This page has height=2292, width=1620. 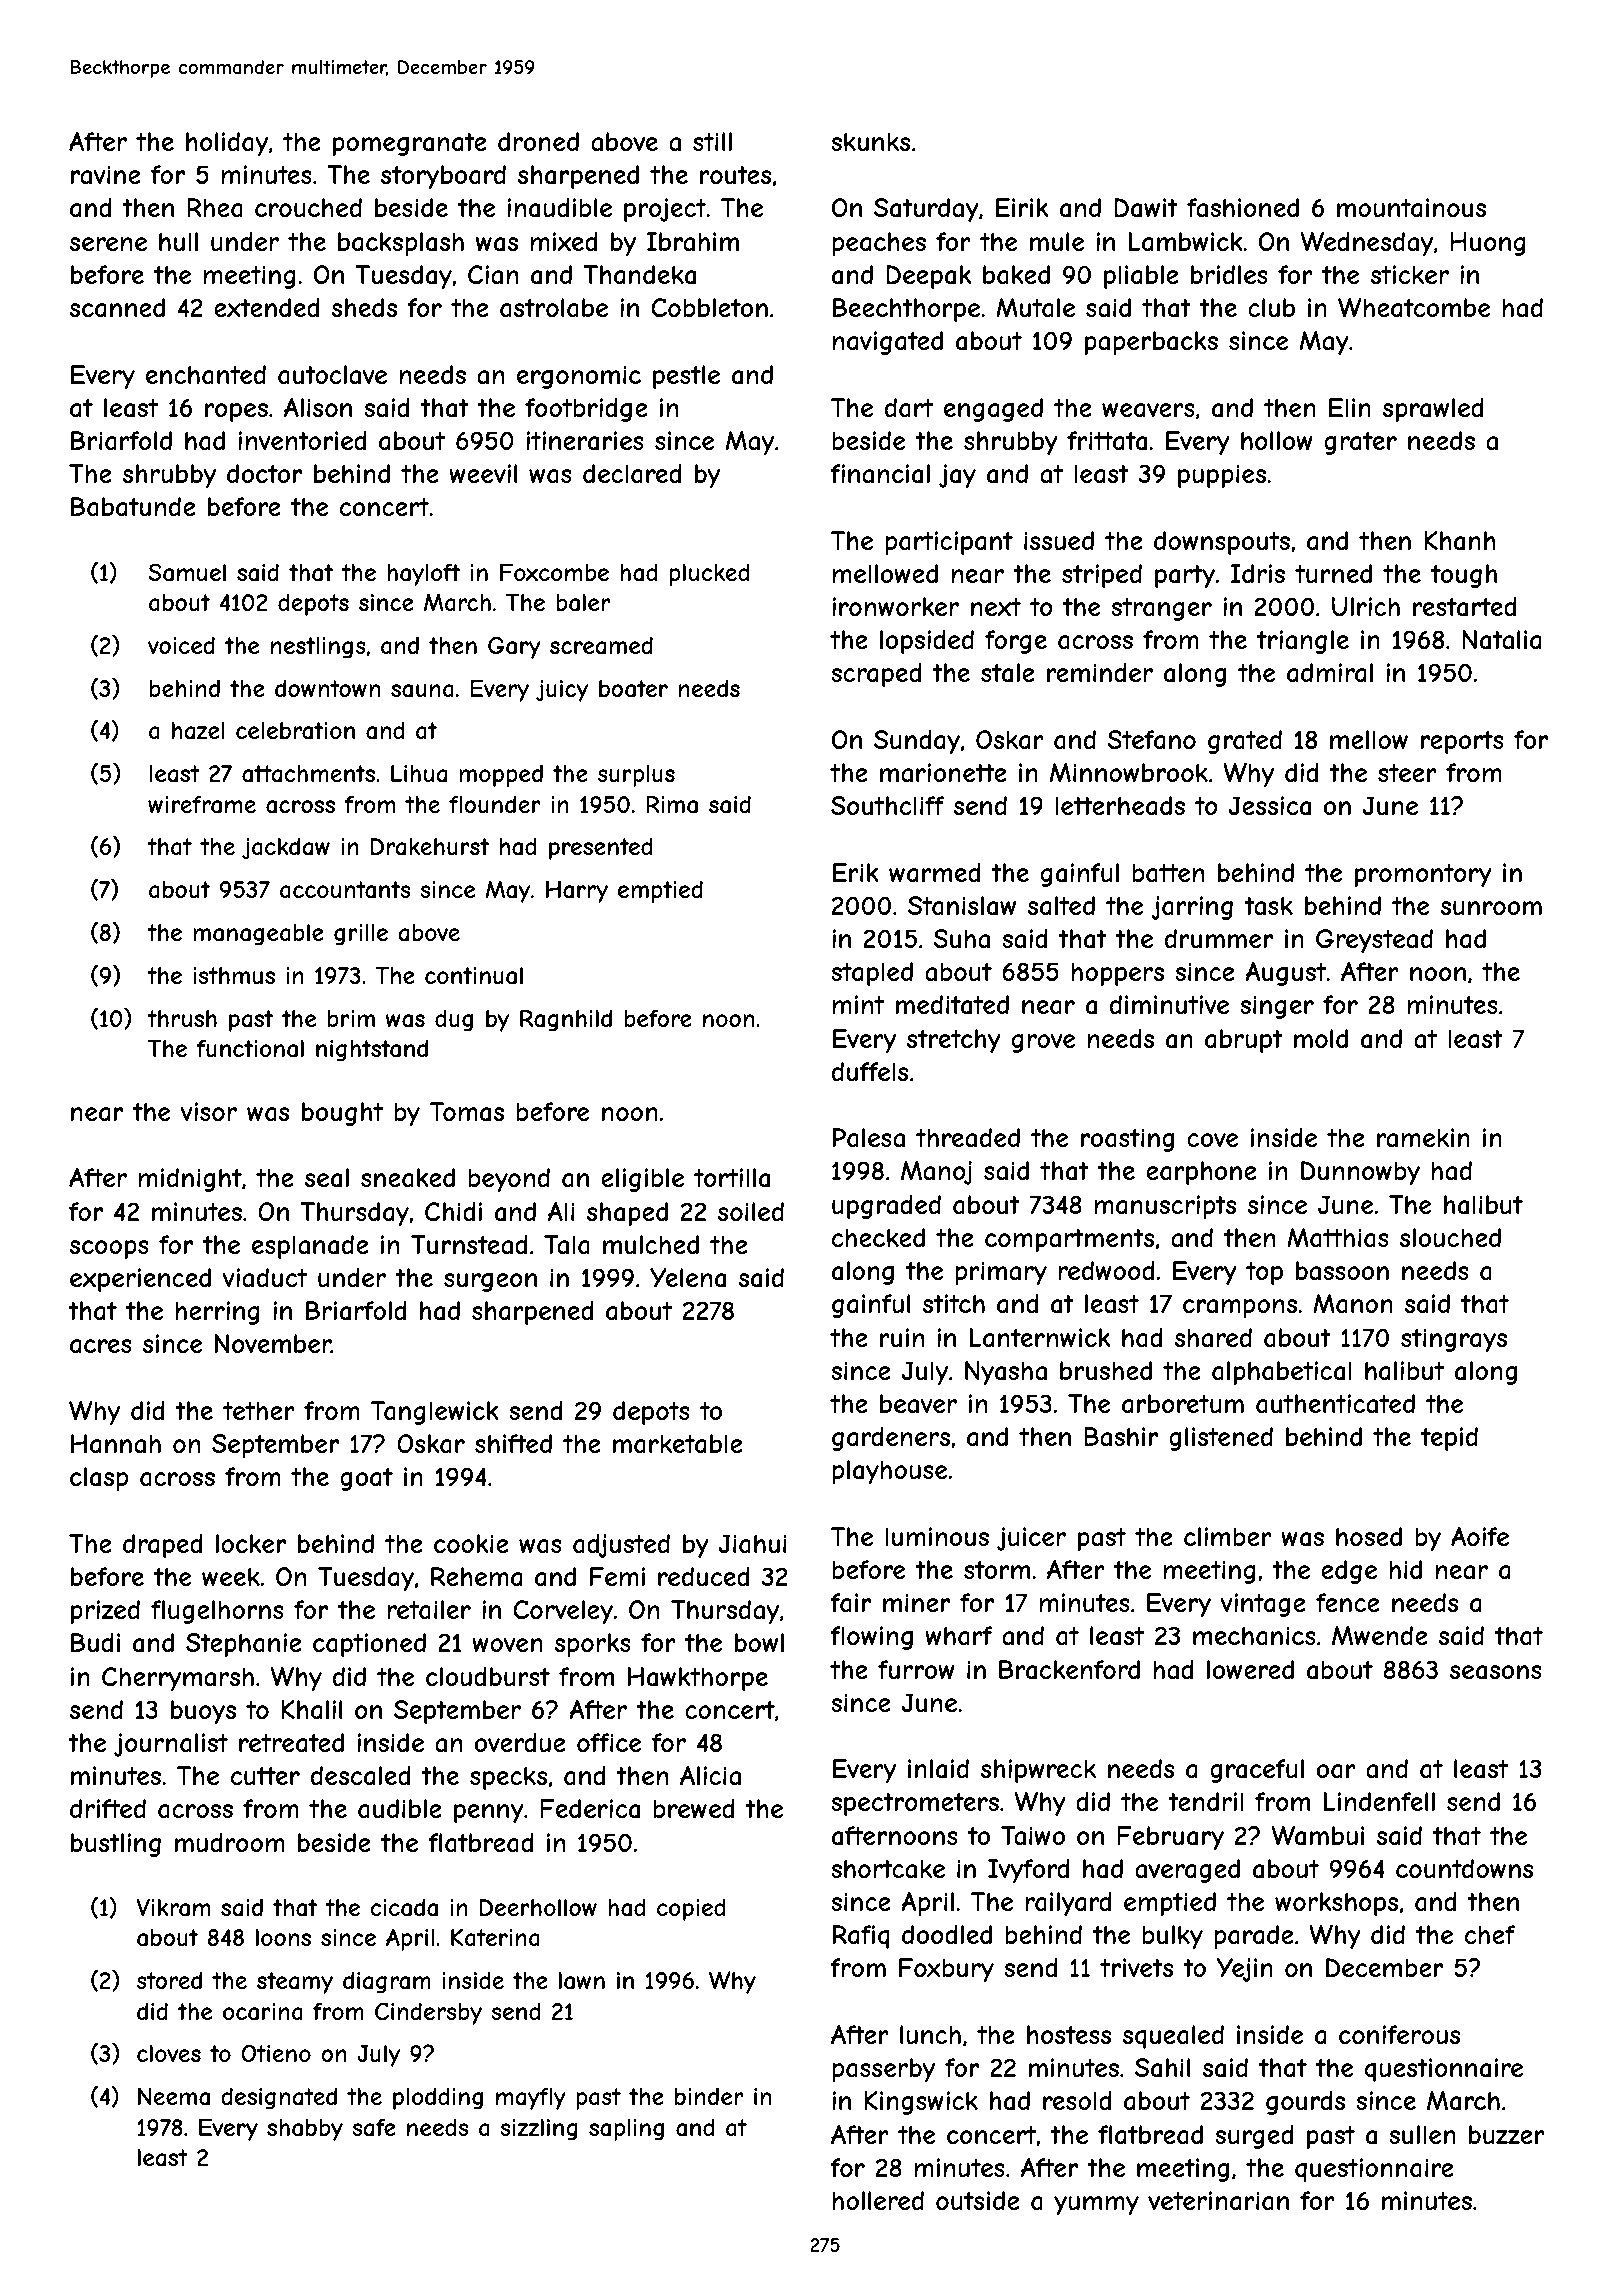 What do you see at coordinates (273, 1343) in the page?
I see `November` at bounding box center [273, 1343].
